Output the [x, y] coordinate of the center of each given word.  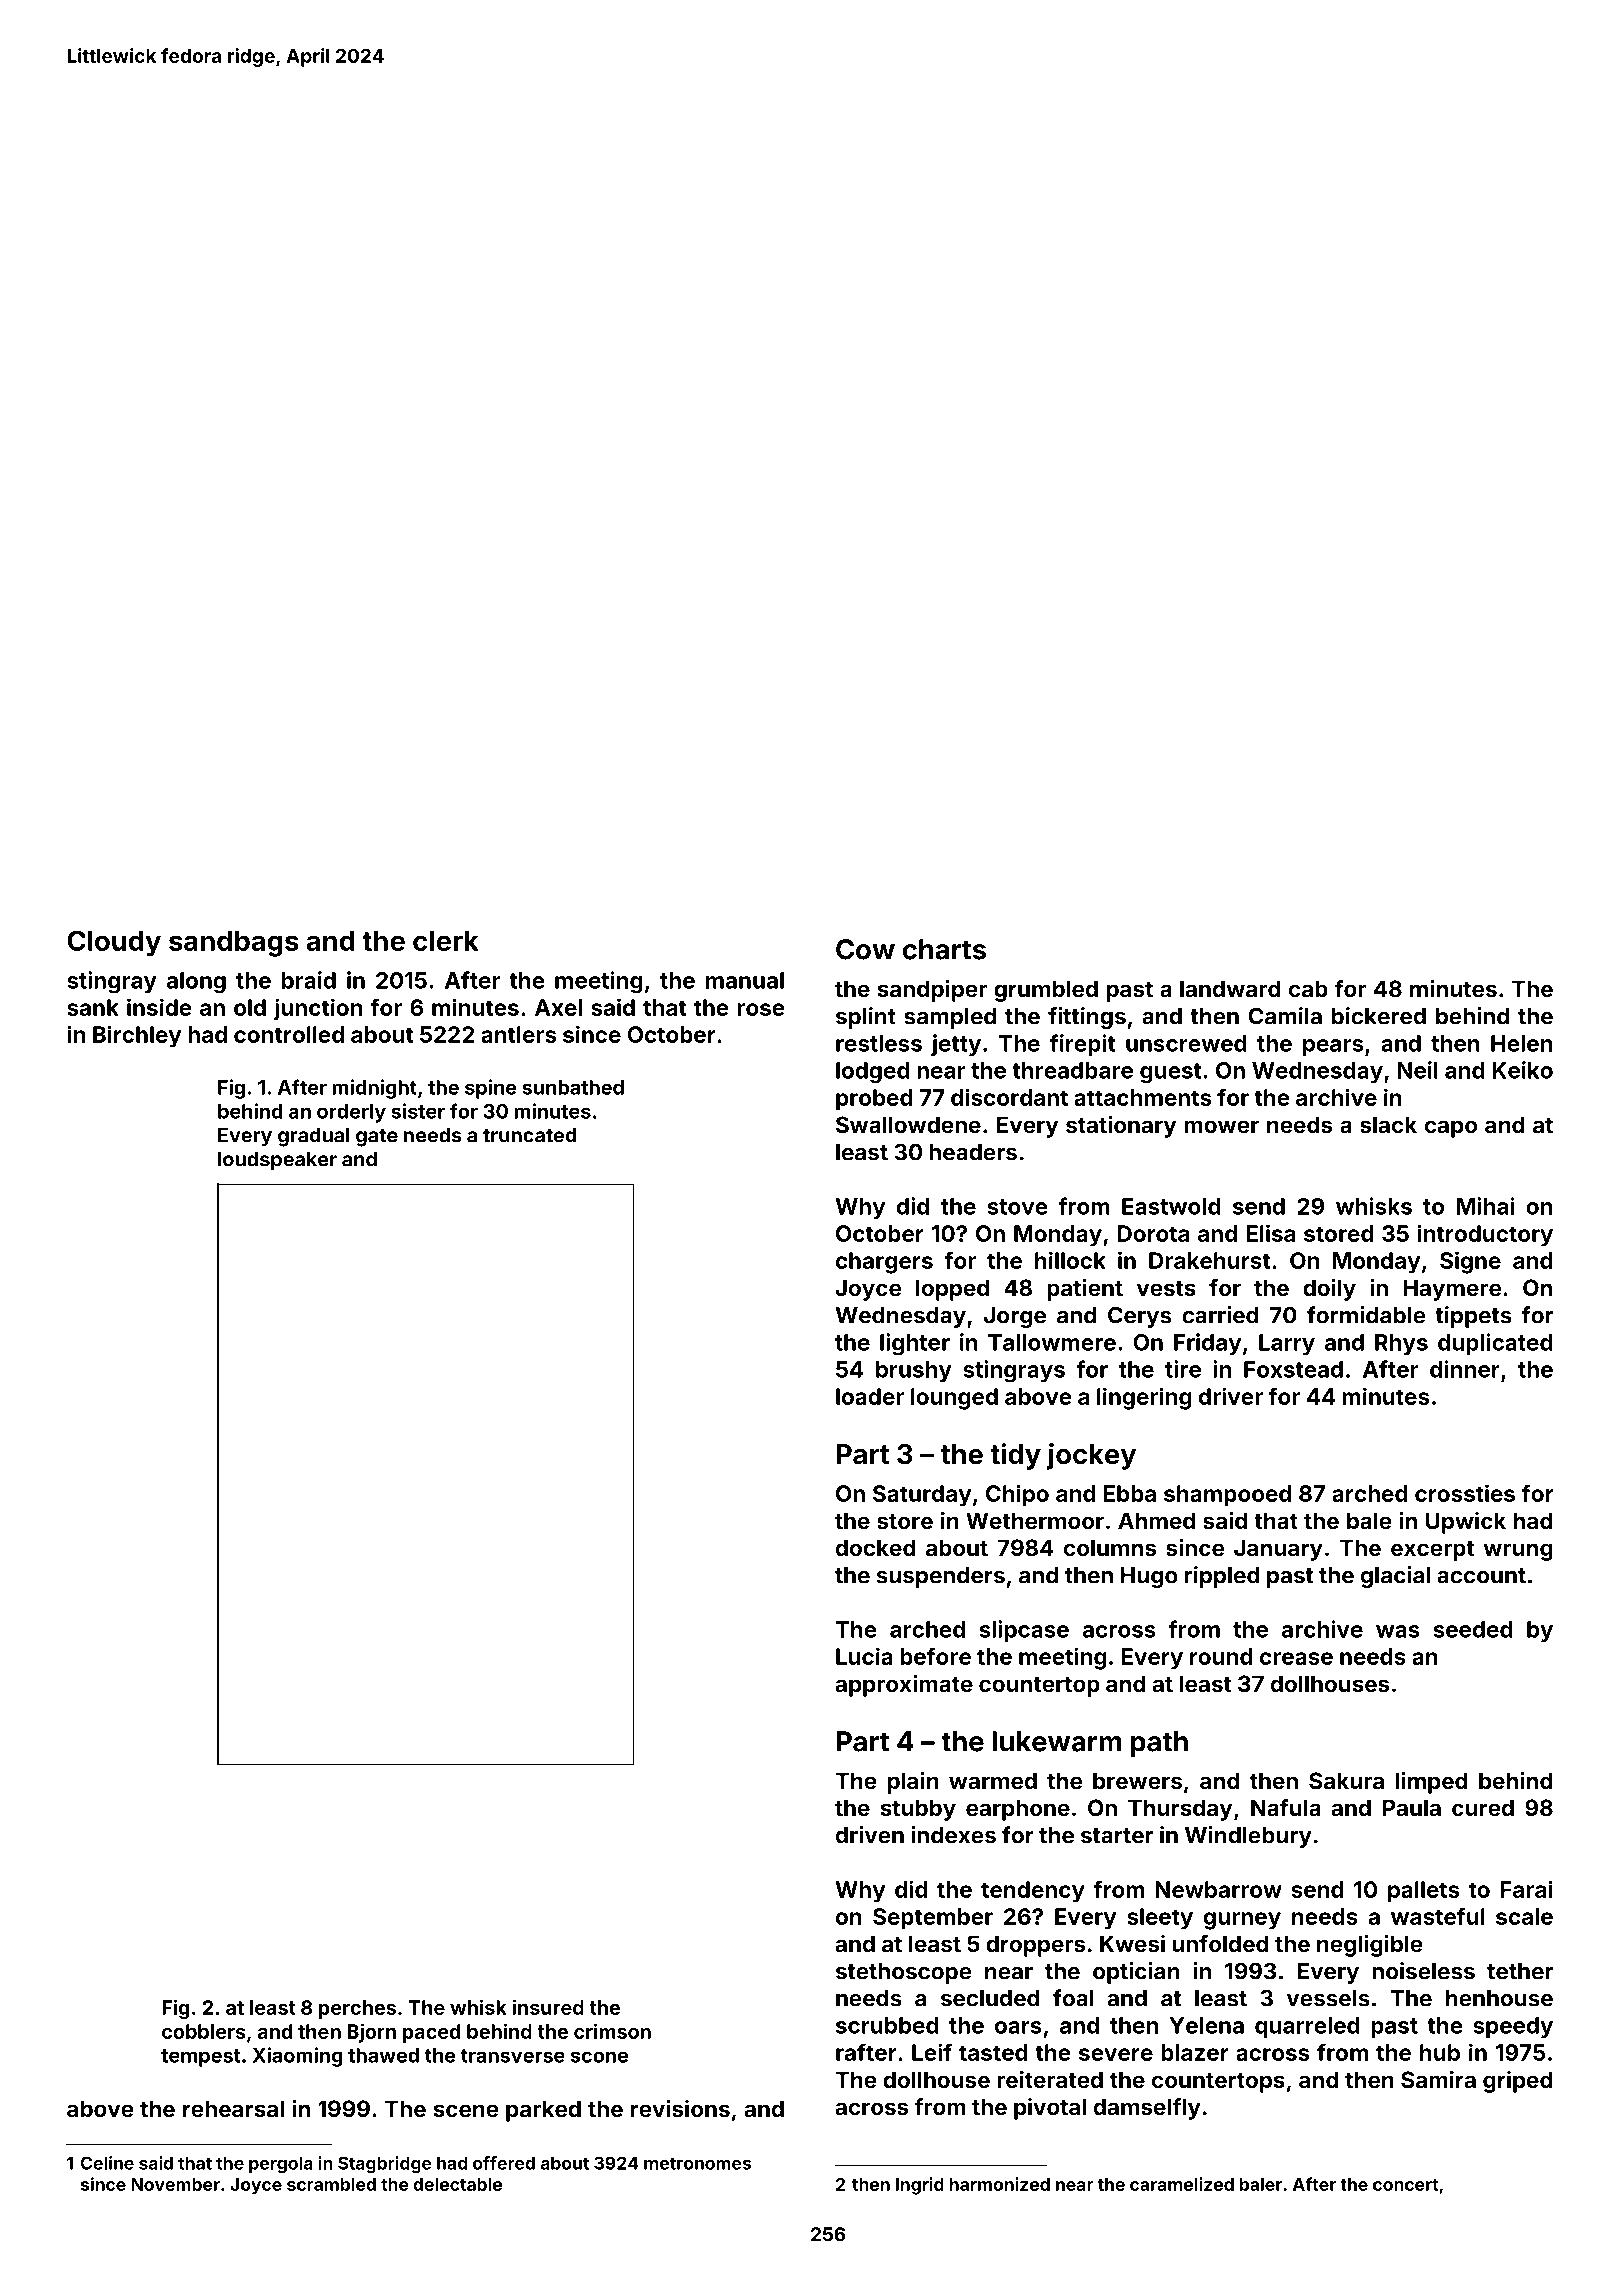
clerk [446, 941]
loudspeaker [277, 1161]
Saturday [922, 1496]
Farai [1526, 1889]
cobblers [204, 2031]
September [933, 1919]
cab [1308, 988]
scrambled [331, 2184]
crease [1296, 1658]
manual [745, 980]
